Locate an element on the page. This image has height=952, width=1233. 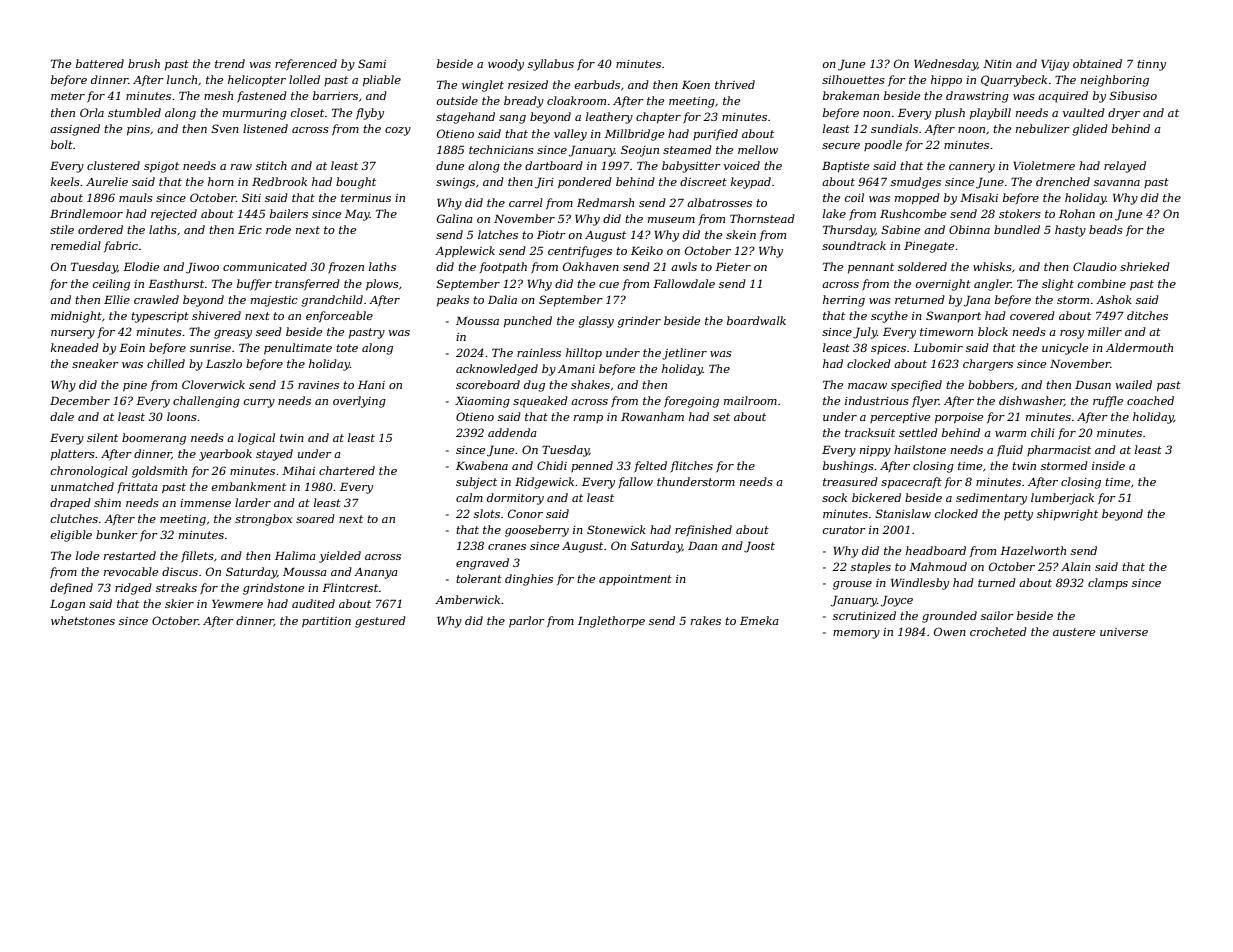
Laszlo is located at coordinates (224, 363).
